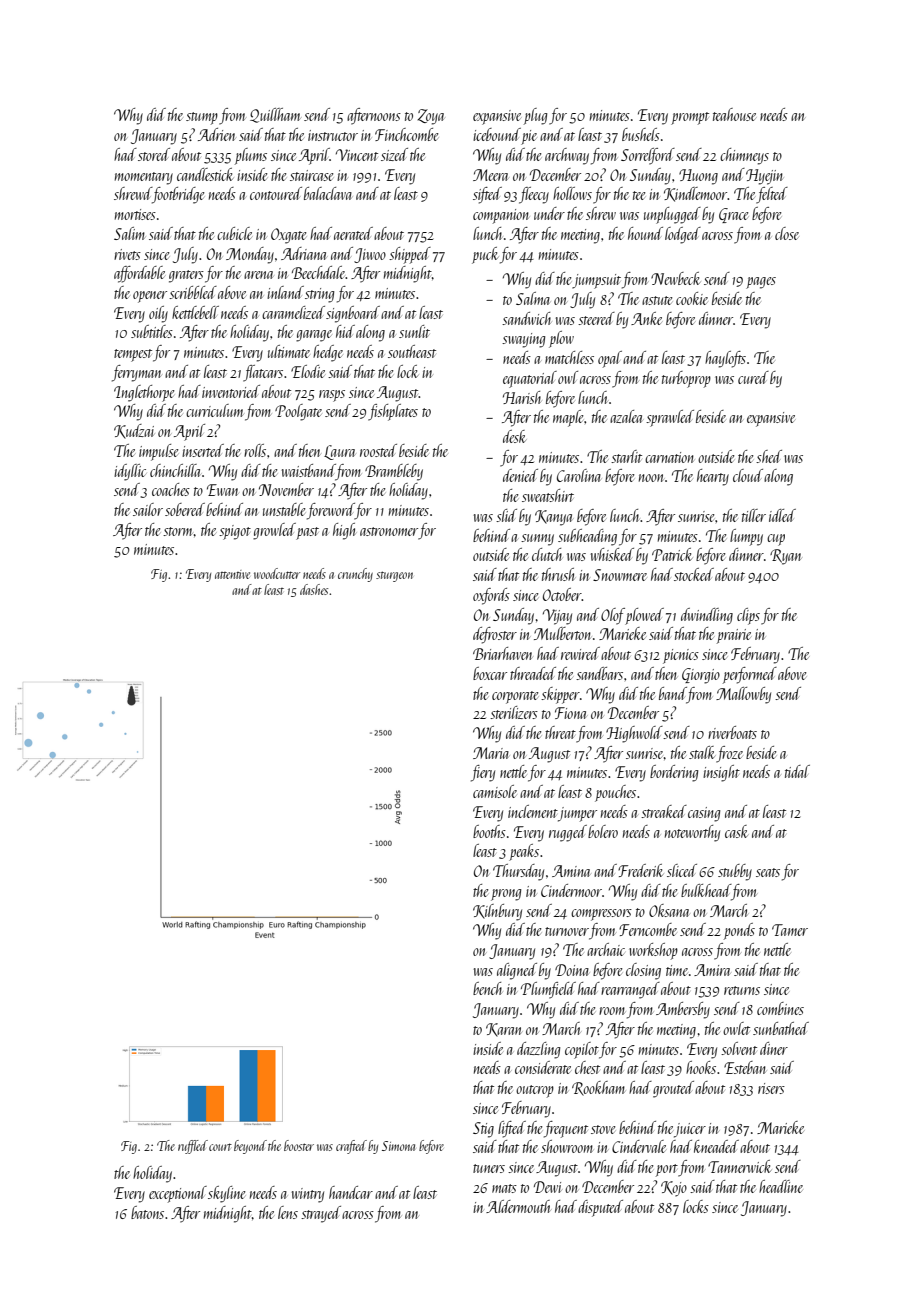 This image has height=1308, width=924. I want to click on Quillham, so click(275, 115).
